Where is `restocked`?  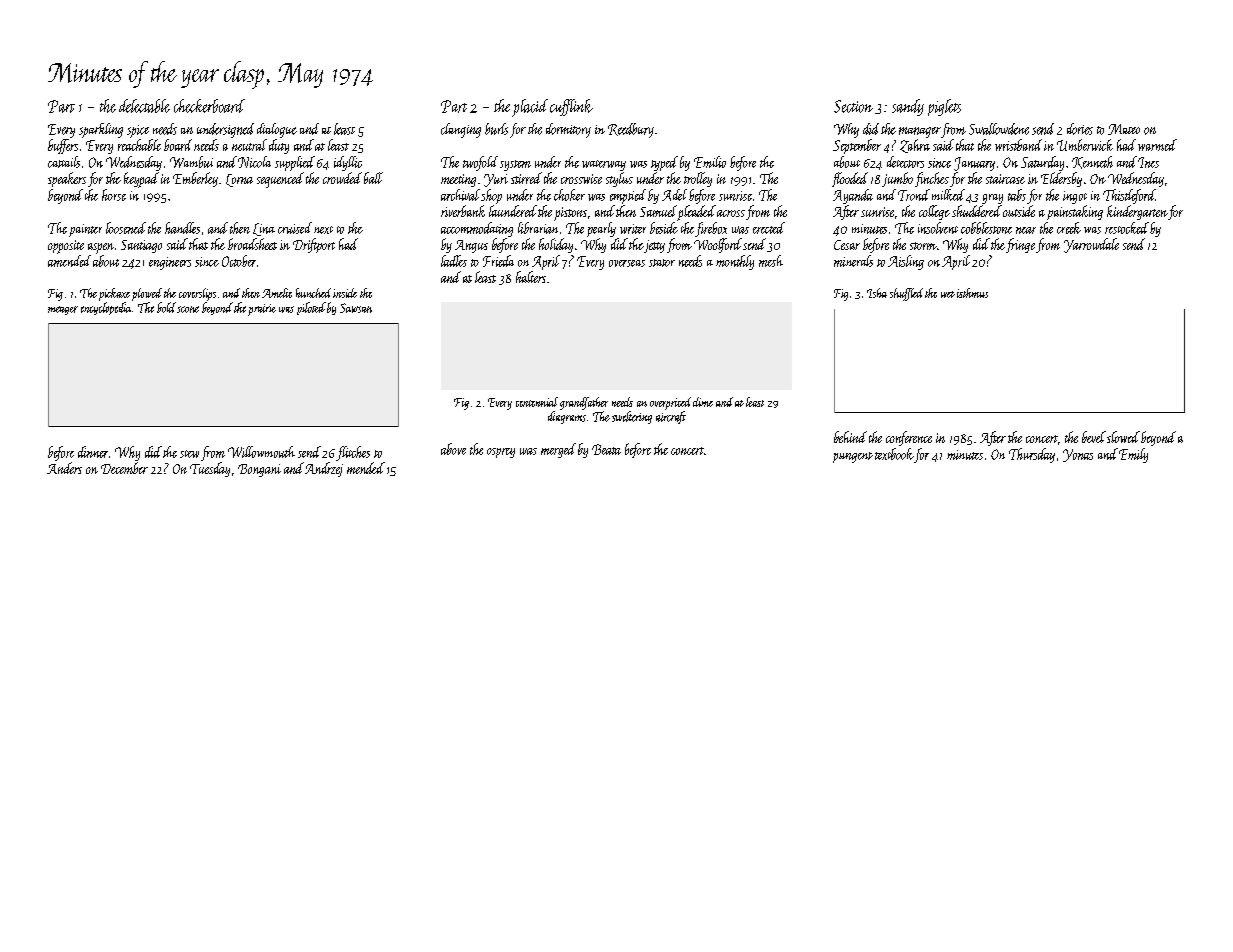
restocked is located at coordinates (1127, 228).
